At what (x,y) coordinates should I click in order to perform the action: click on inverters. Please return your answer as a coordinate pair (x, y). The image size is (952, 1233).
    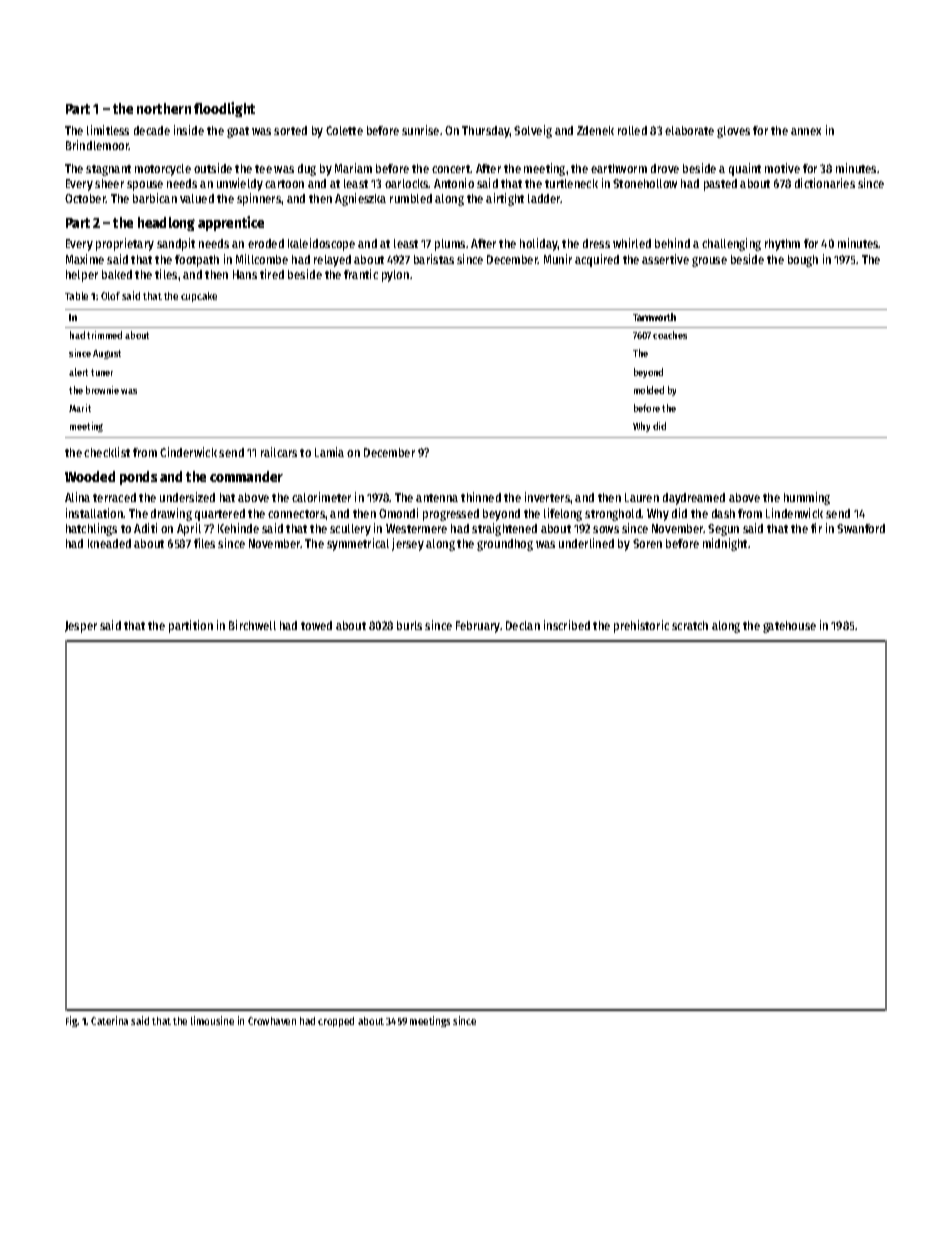
    Looking at the image, I should click on (547, 497).
